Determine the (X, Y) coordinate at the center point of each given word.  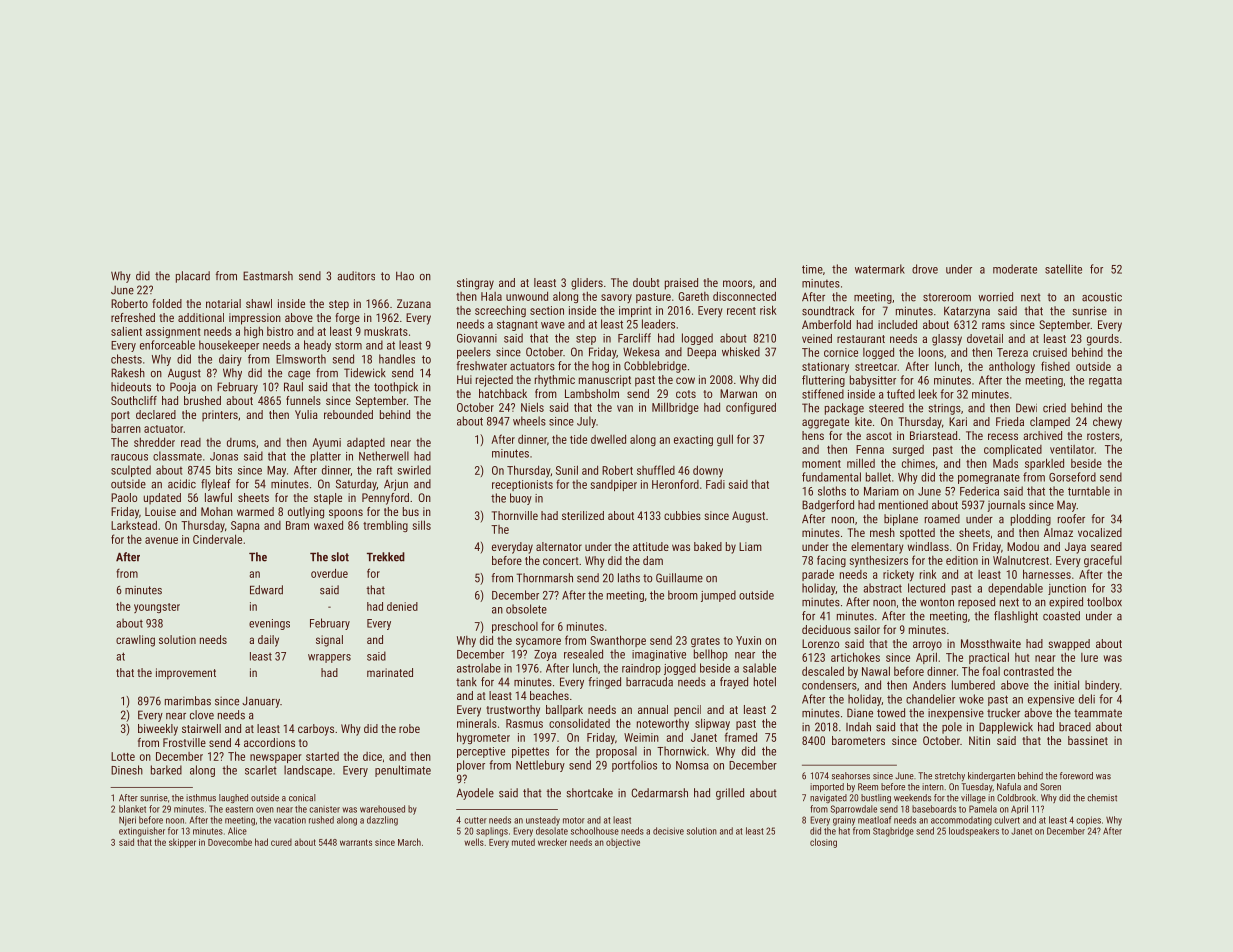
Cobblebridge (655, 367)
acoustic (1102, 297)
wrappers (329, 658)
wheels (529, 421)
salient (126, 331)
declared (156, 414)
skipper (182, 843)
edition (962, 560)
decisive (668, 831)
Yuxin (748, 640)
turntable (1089, 491)
